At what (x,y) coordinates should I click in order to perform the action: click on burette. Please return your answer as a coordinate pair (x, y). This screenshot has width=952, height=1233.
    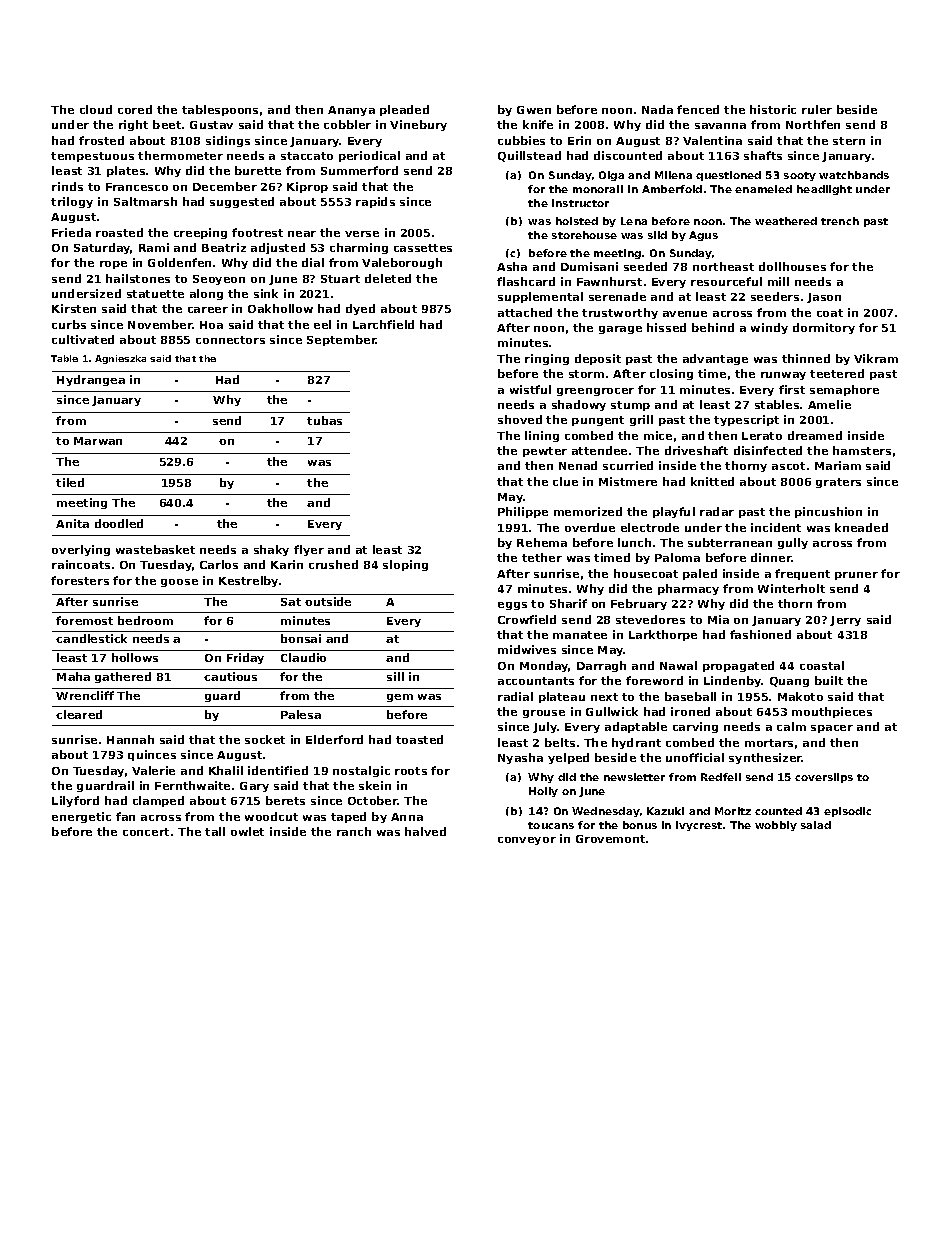
    Looking at the image, I should click on (258, 170).
